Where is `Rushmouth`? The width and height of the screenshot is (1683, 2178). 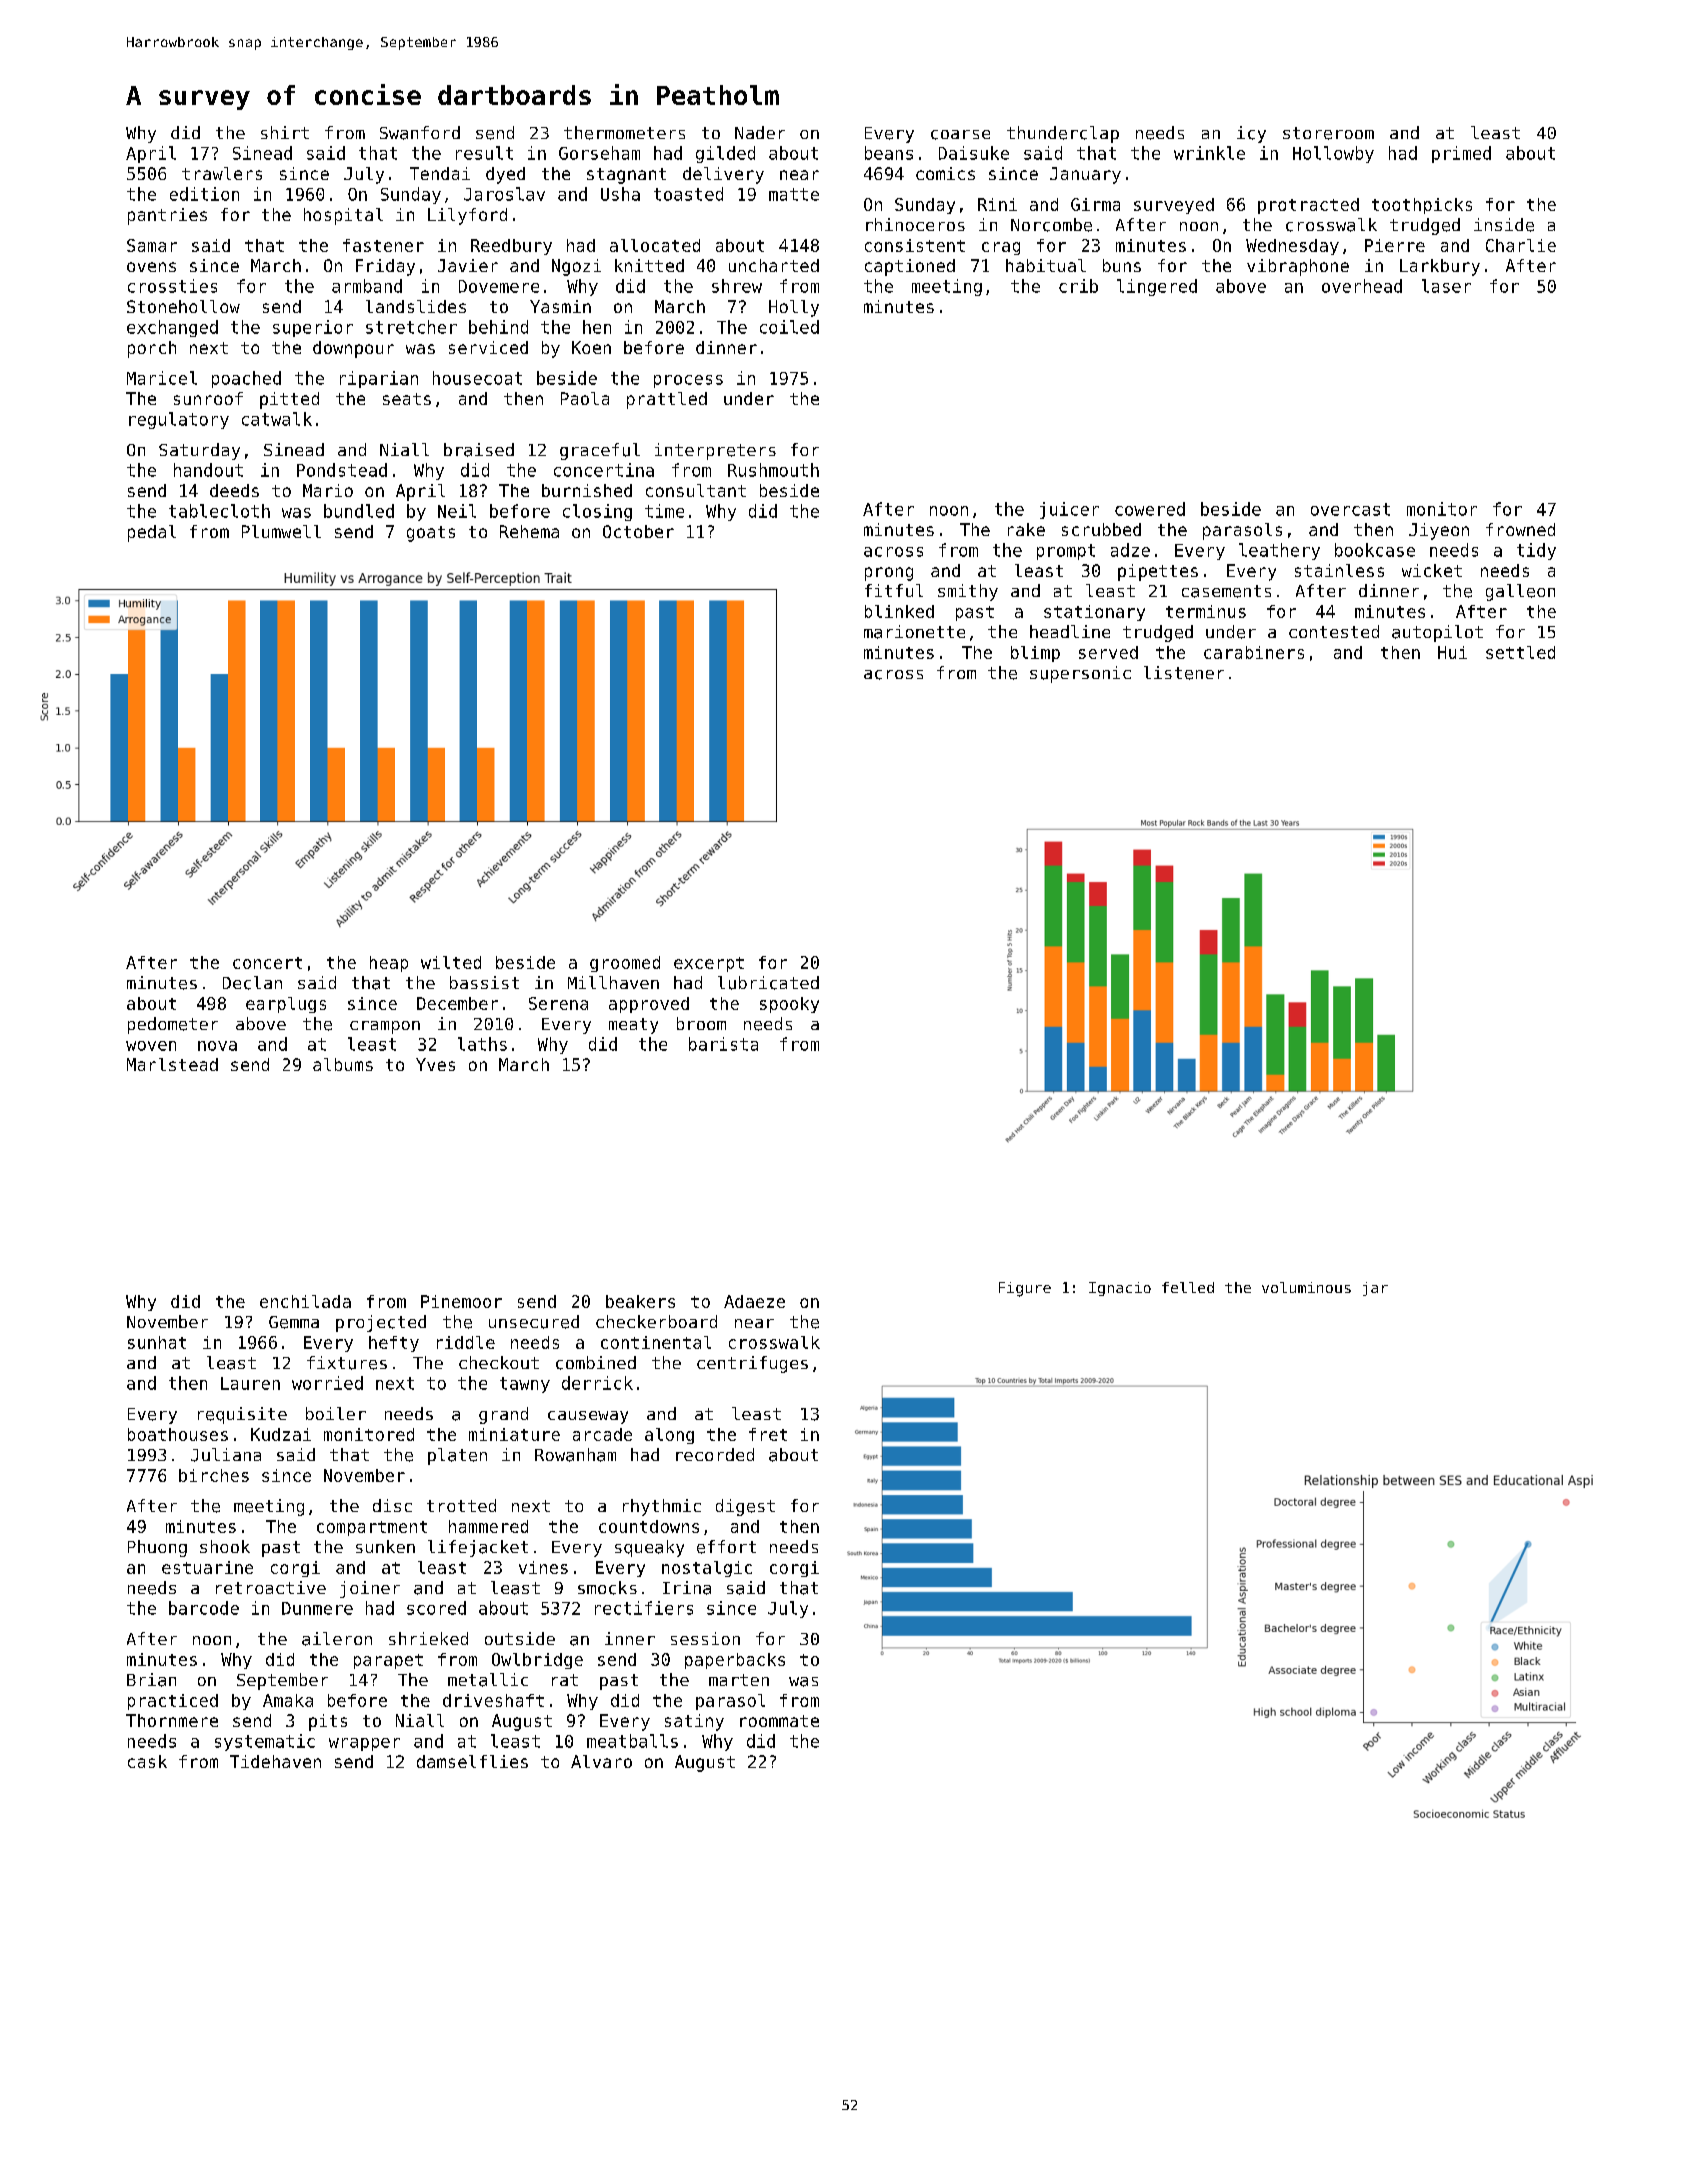 Rushmouth is located at coordinates (773, 470).
